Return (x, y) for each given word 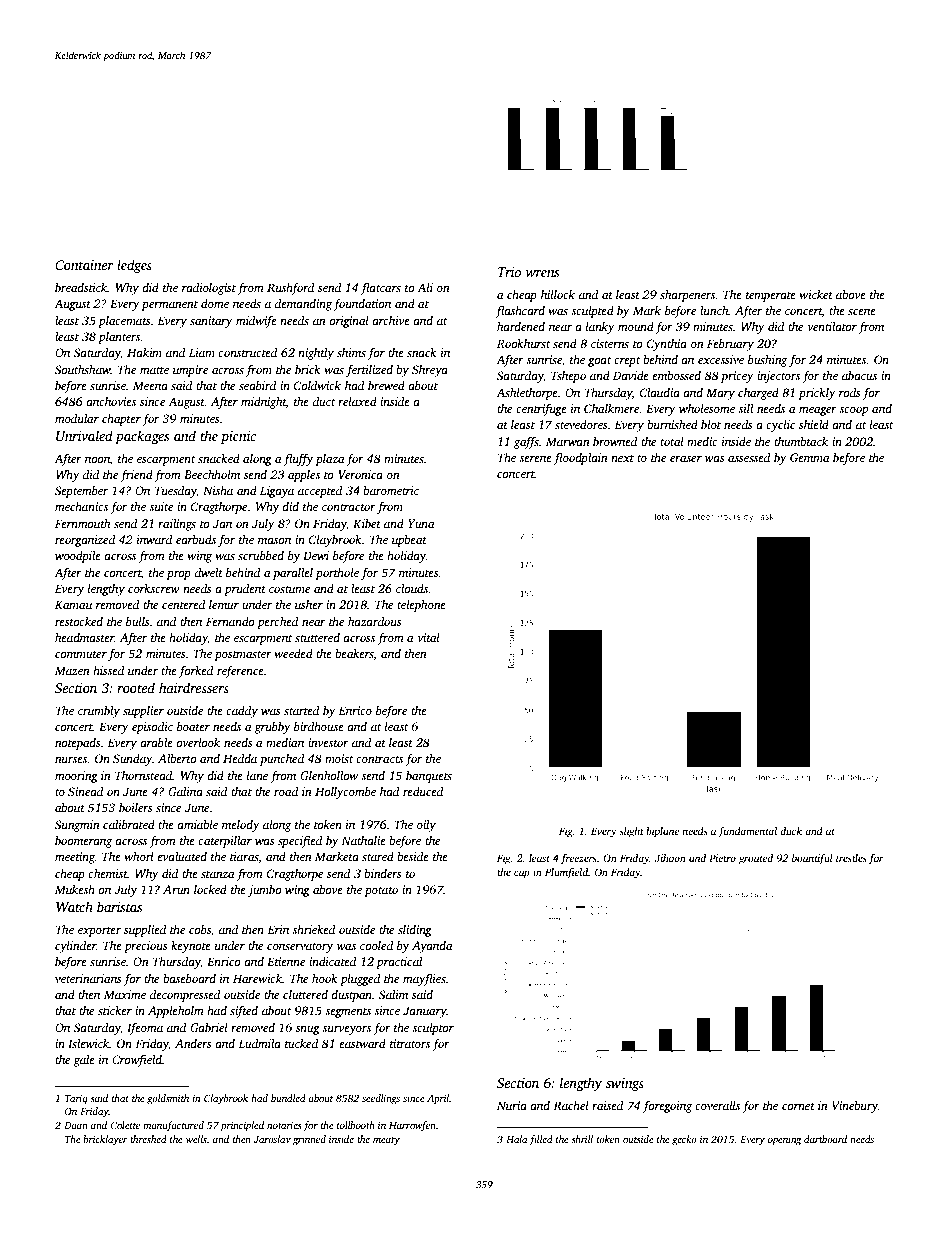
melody (241, 826)
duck (791, 831)
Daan (76, 1125)
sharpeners (687, 296)
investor (328, 742)
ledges (134, 266)
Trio (509, 272)
